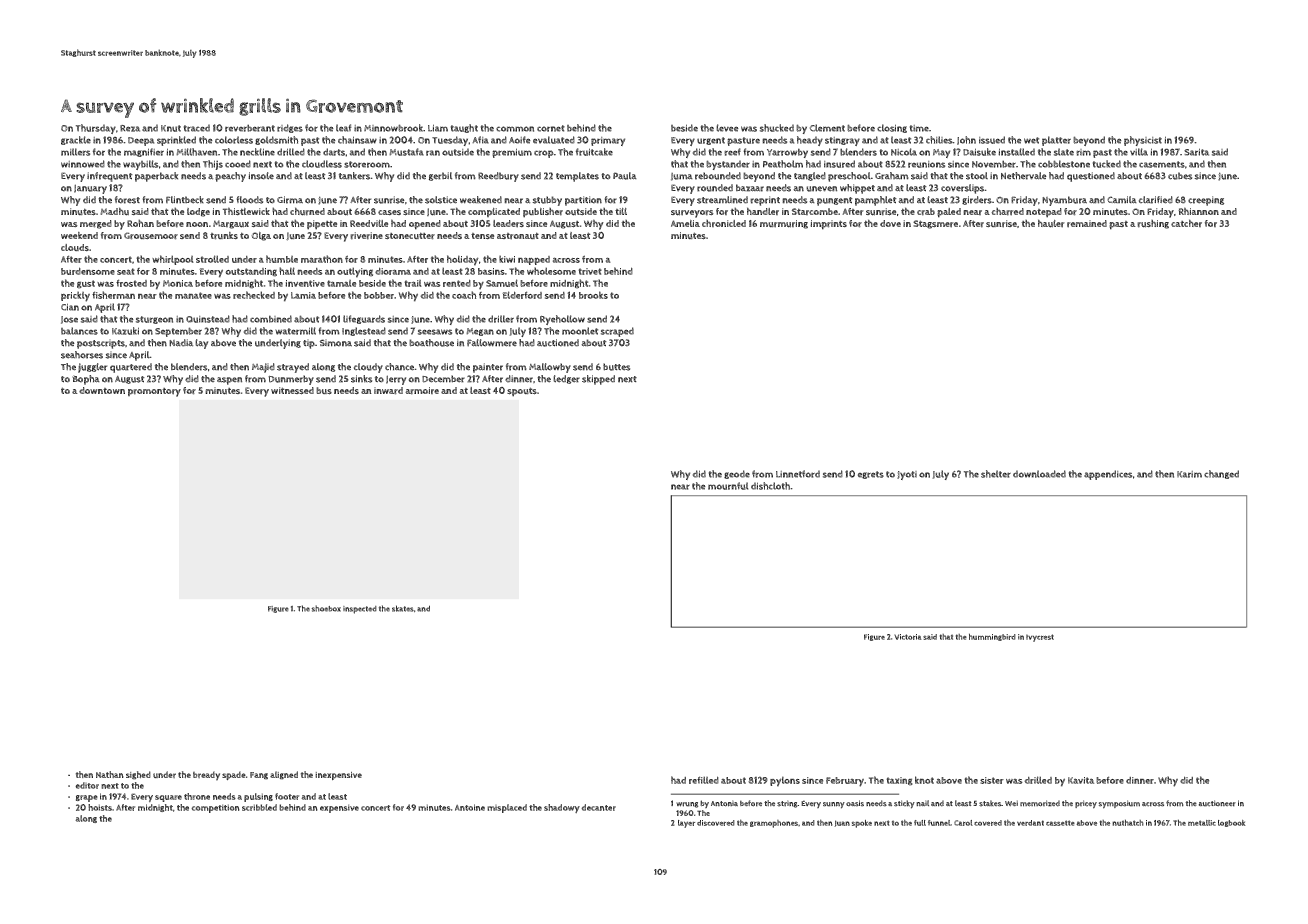 Image resolution: width=1308 pixels, height=924 pixels. I want to click on waybills, so click(140, 165).
